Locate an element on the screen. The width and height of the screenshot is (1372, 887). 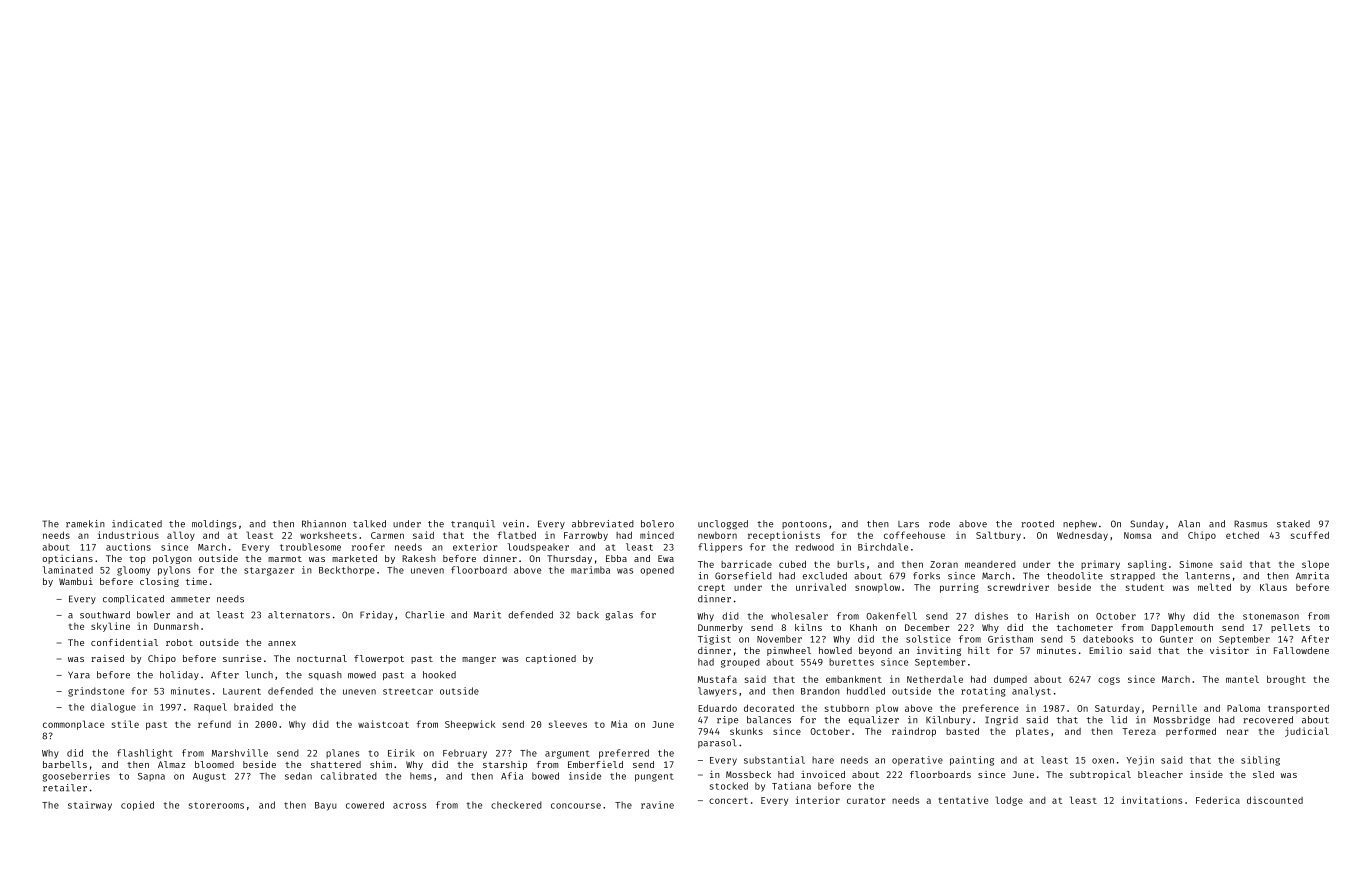
galas is located at coordinates (619, 616).
